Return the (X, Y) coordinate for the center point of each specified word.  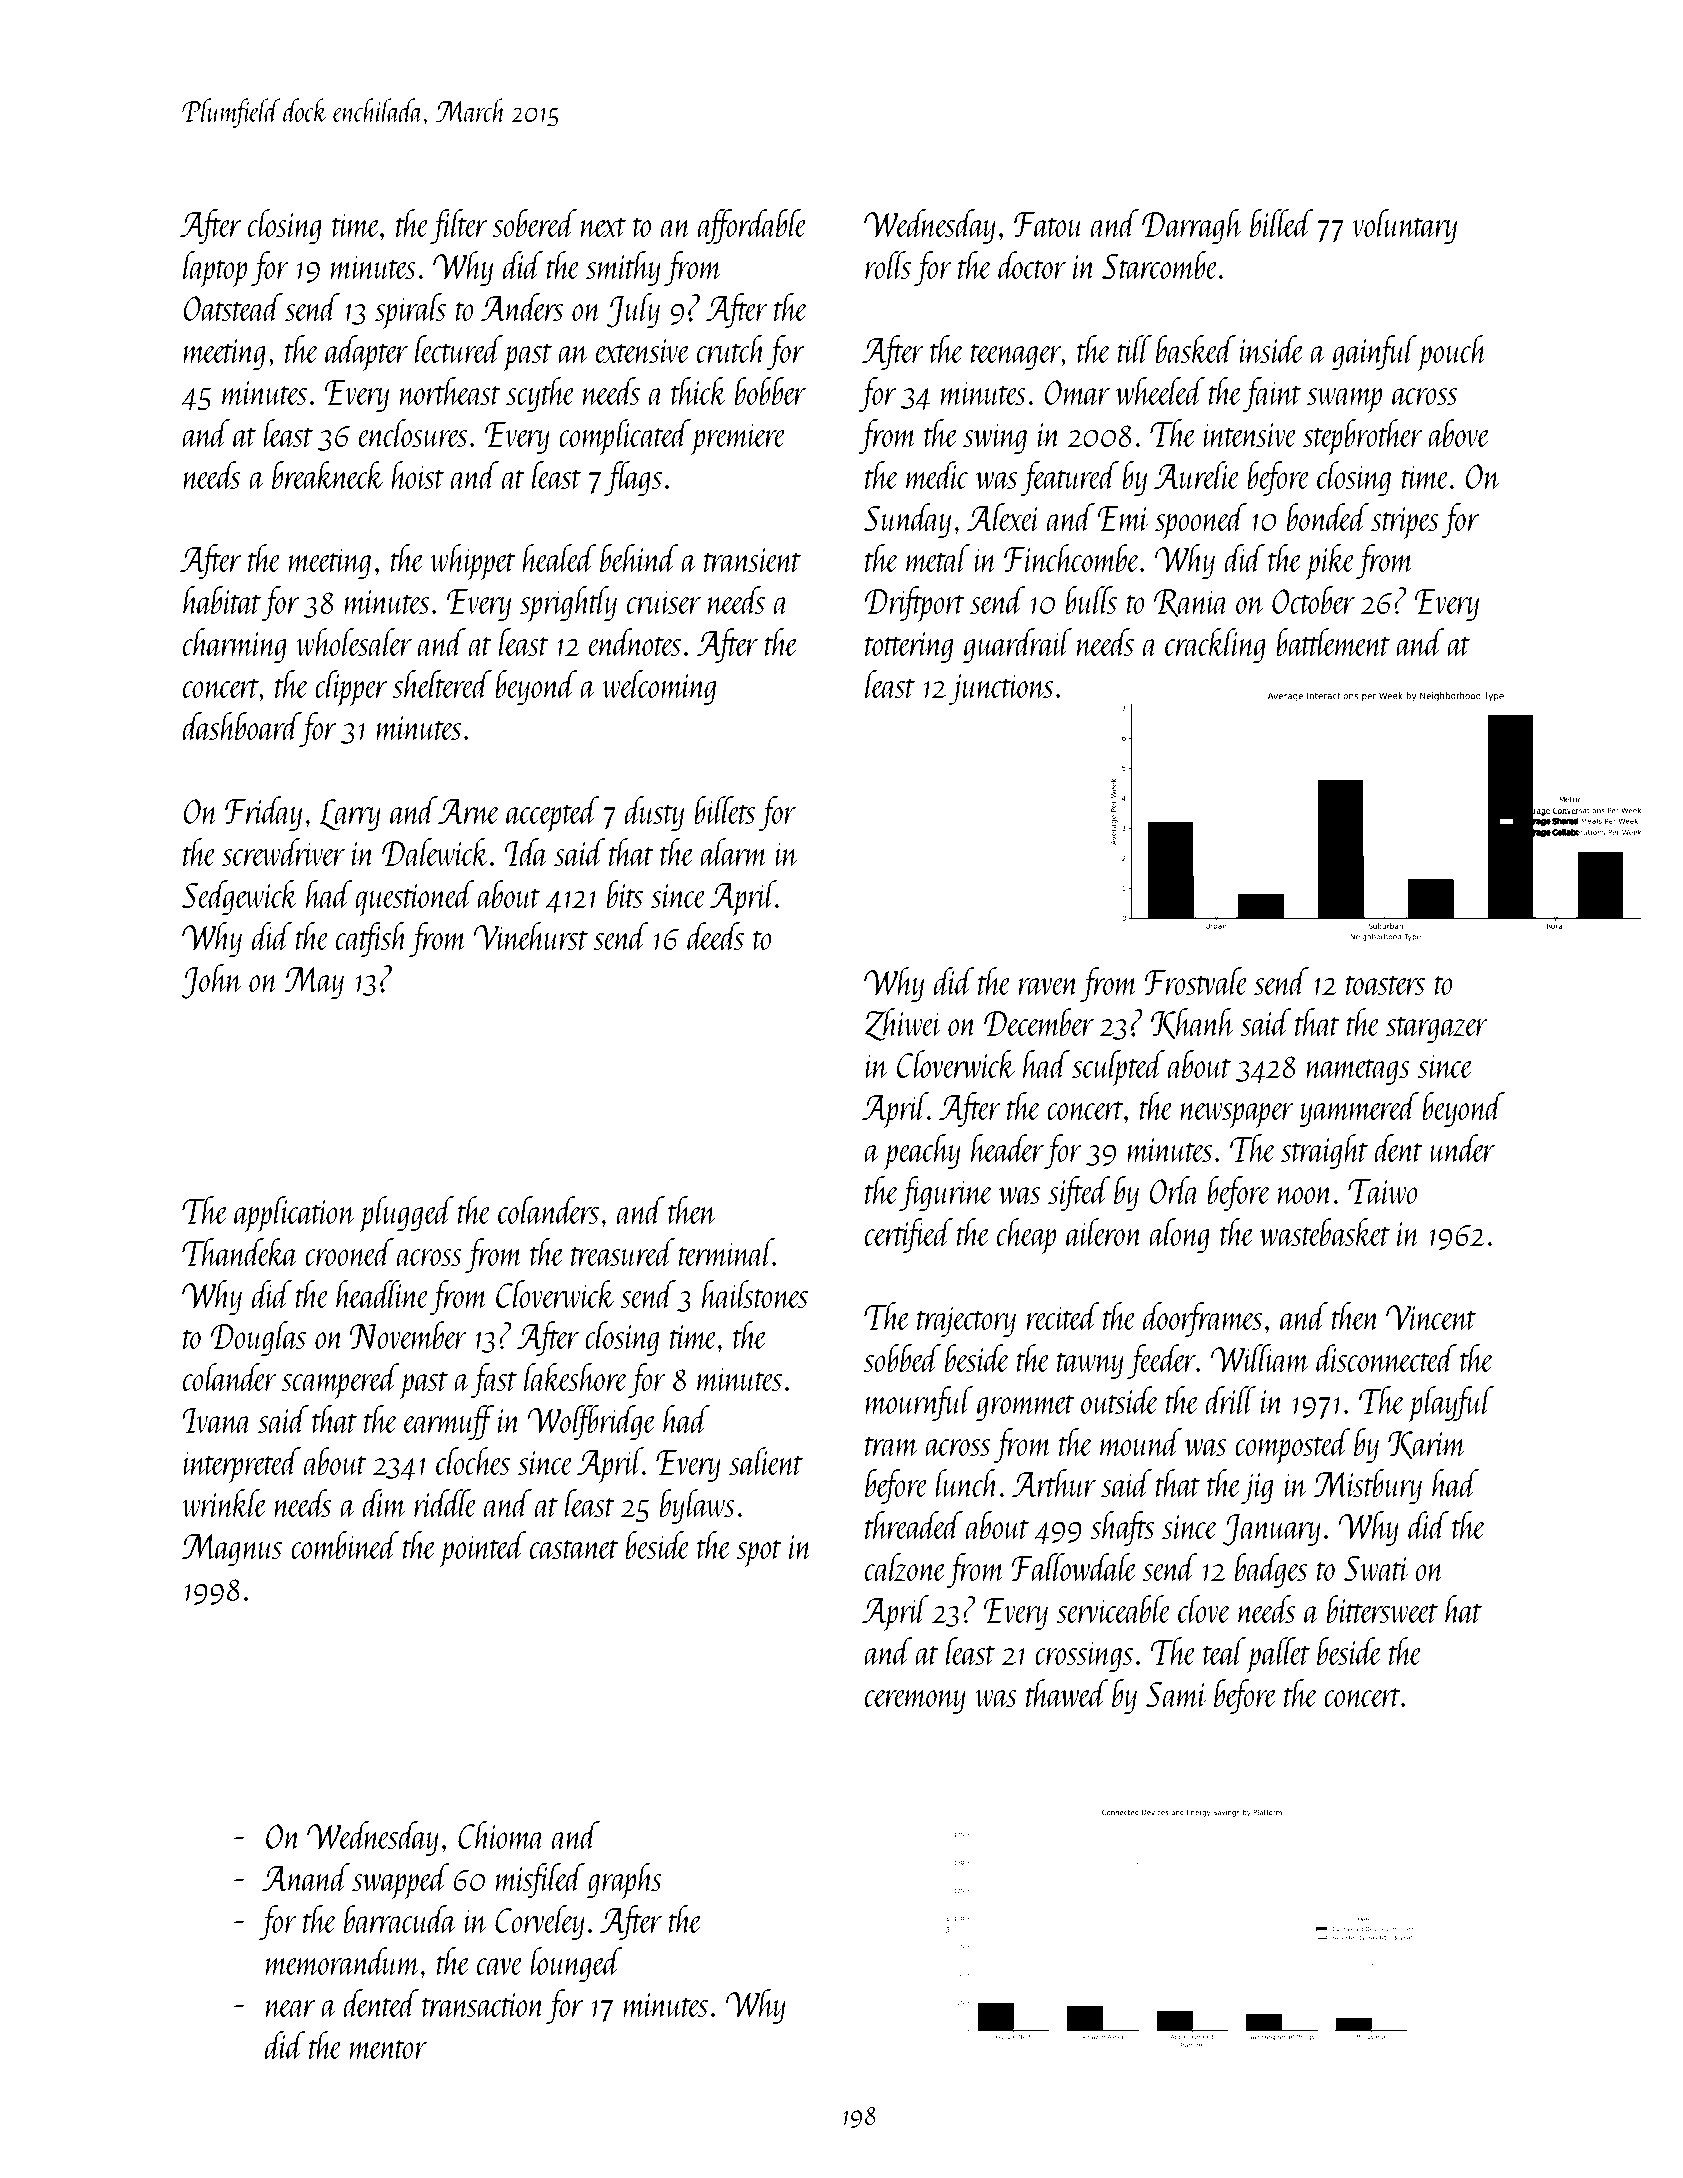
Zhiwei (903, 1024)
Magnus (232, 1550)
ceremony (915, 1702)
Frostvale (1197, 981)
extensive (642, 351)
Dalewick (436, 852)
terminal (726, 1252)
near (290, 2008)
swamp (1344, 401)
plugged (406, 1214)
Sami (1177, 1695)
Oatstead (233, 307)
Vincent (1431, 1317)
